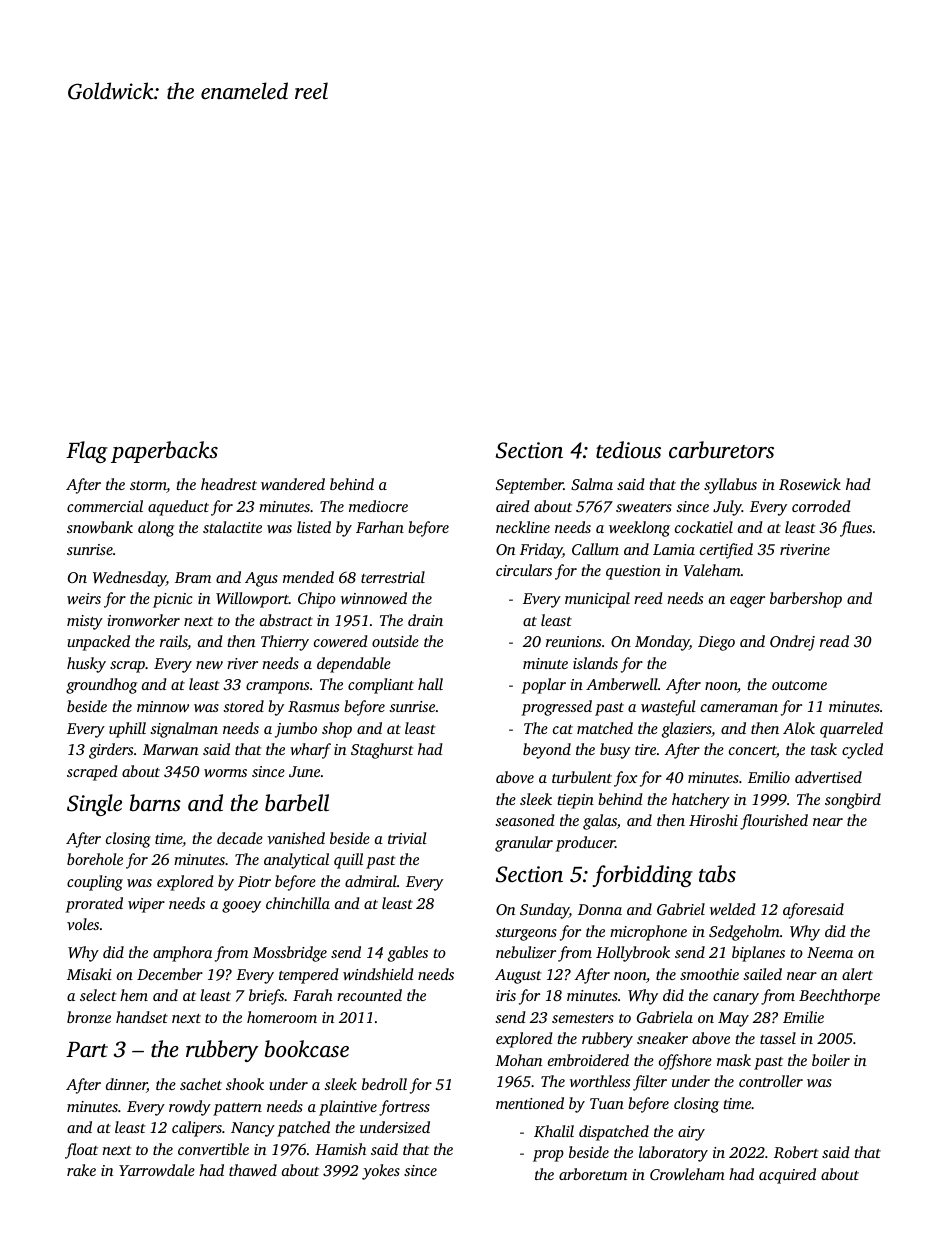 This screenshot has height=1233, width=952. Describe the element at coordinates (157, 1170) in the screenshot. I see `Yarrowdale` at that location.
